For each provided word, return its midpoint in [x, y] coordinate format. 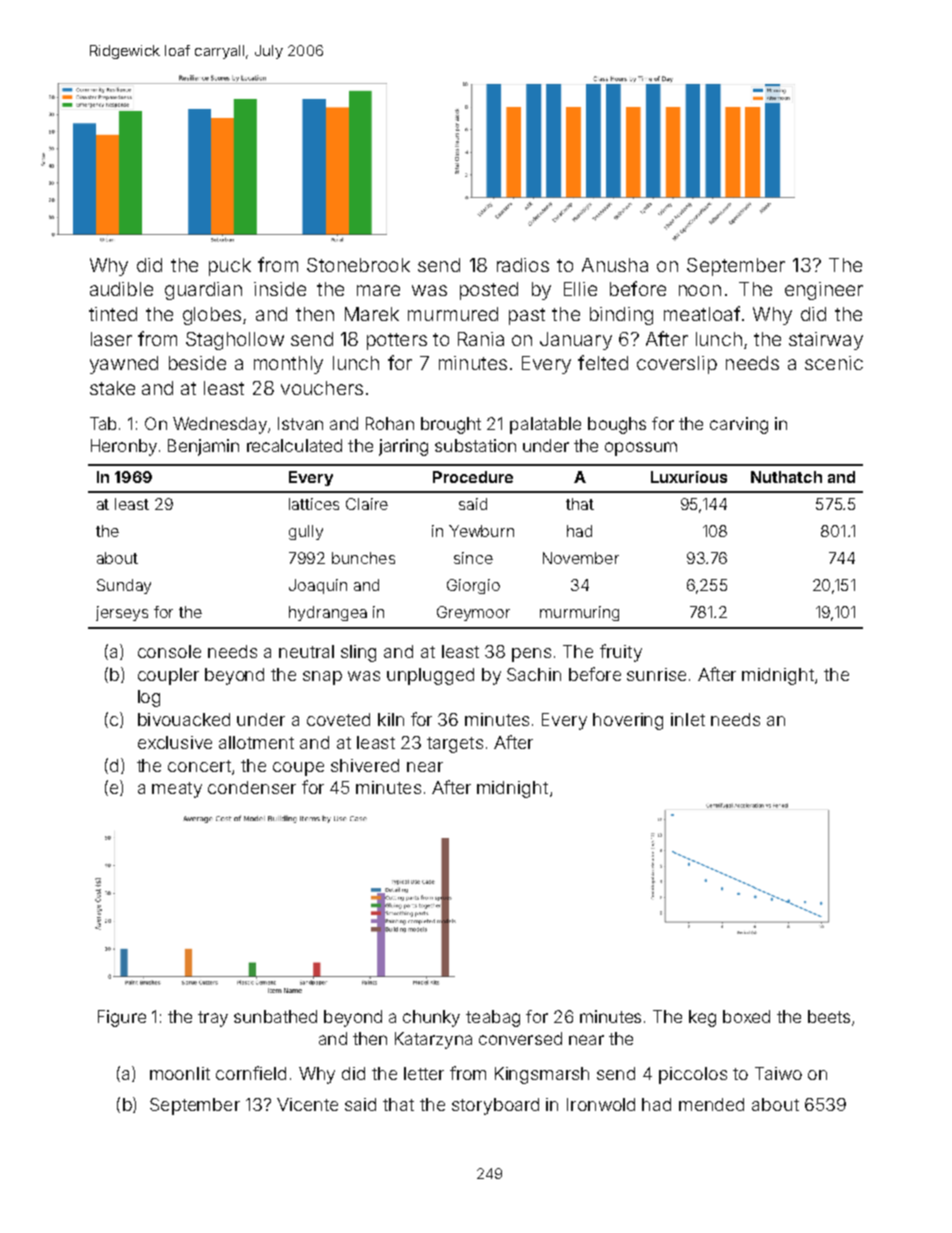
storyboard [495, 1106]
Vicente [307, 1104]
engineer [824, 291]
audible [121, 289]
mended [711, 1104]
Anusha [615, 265]
